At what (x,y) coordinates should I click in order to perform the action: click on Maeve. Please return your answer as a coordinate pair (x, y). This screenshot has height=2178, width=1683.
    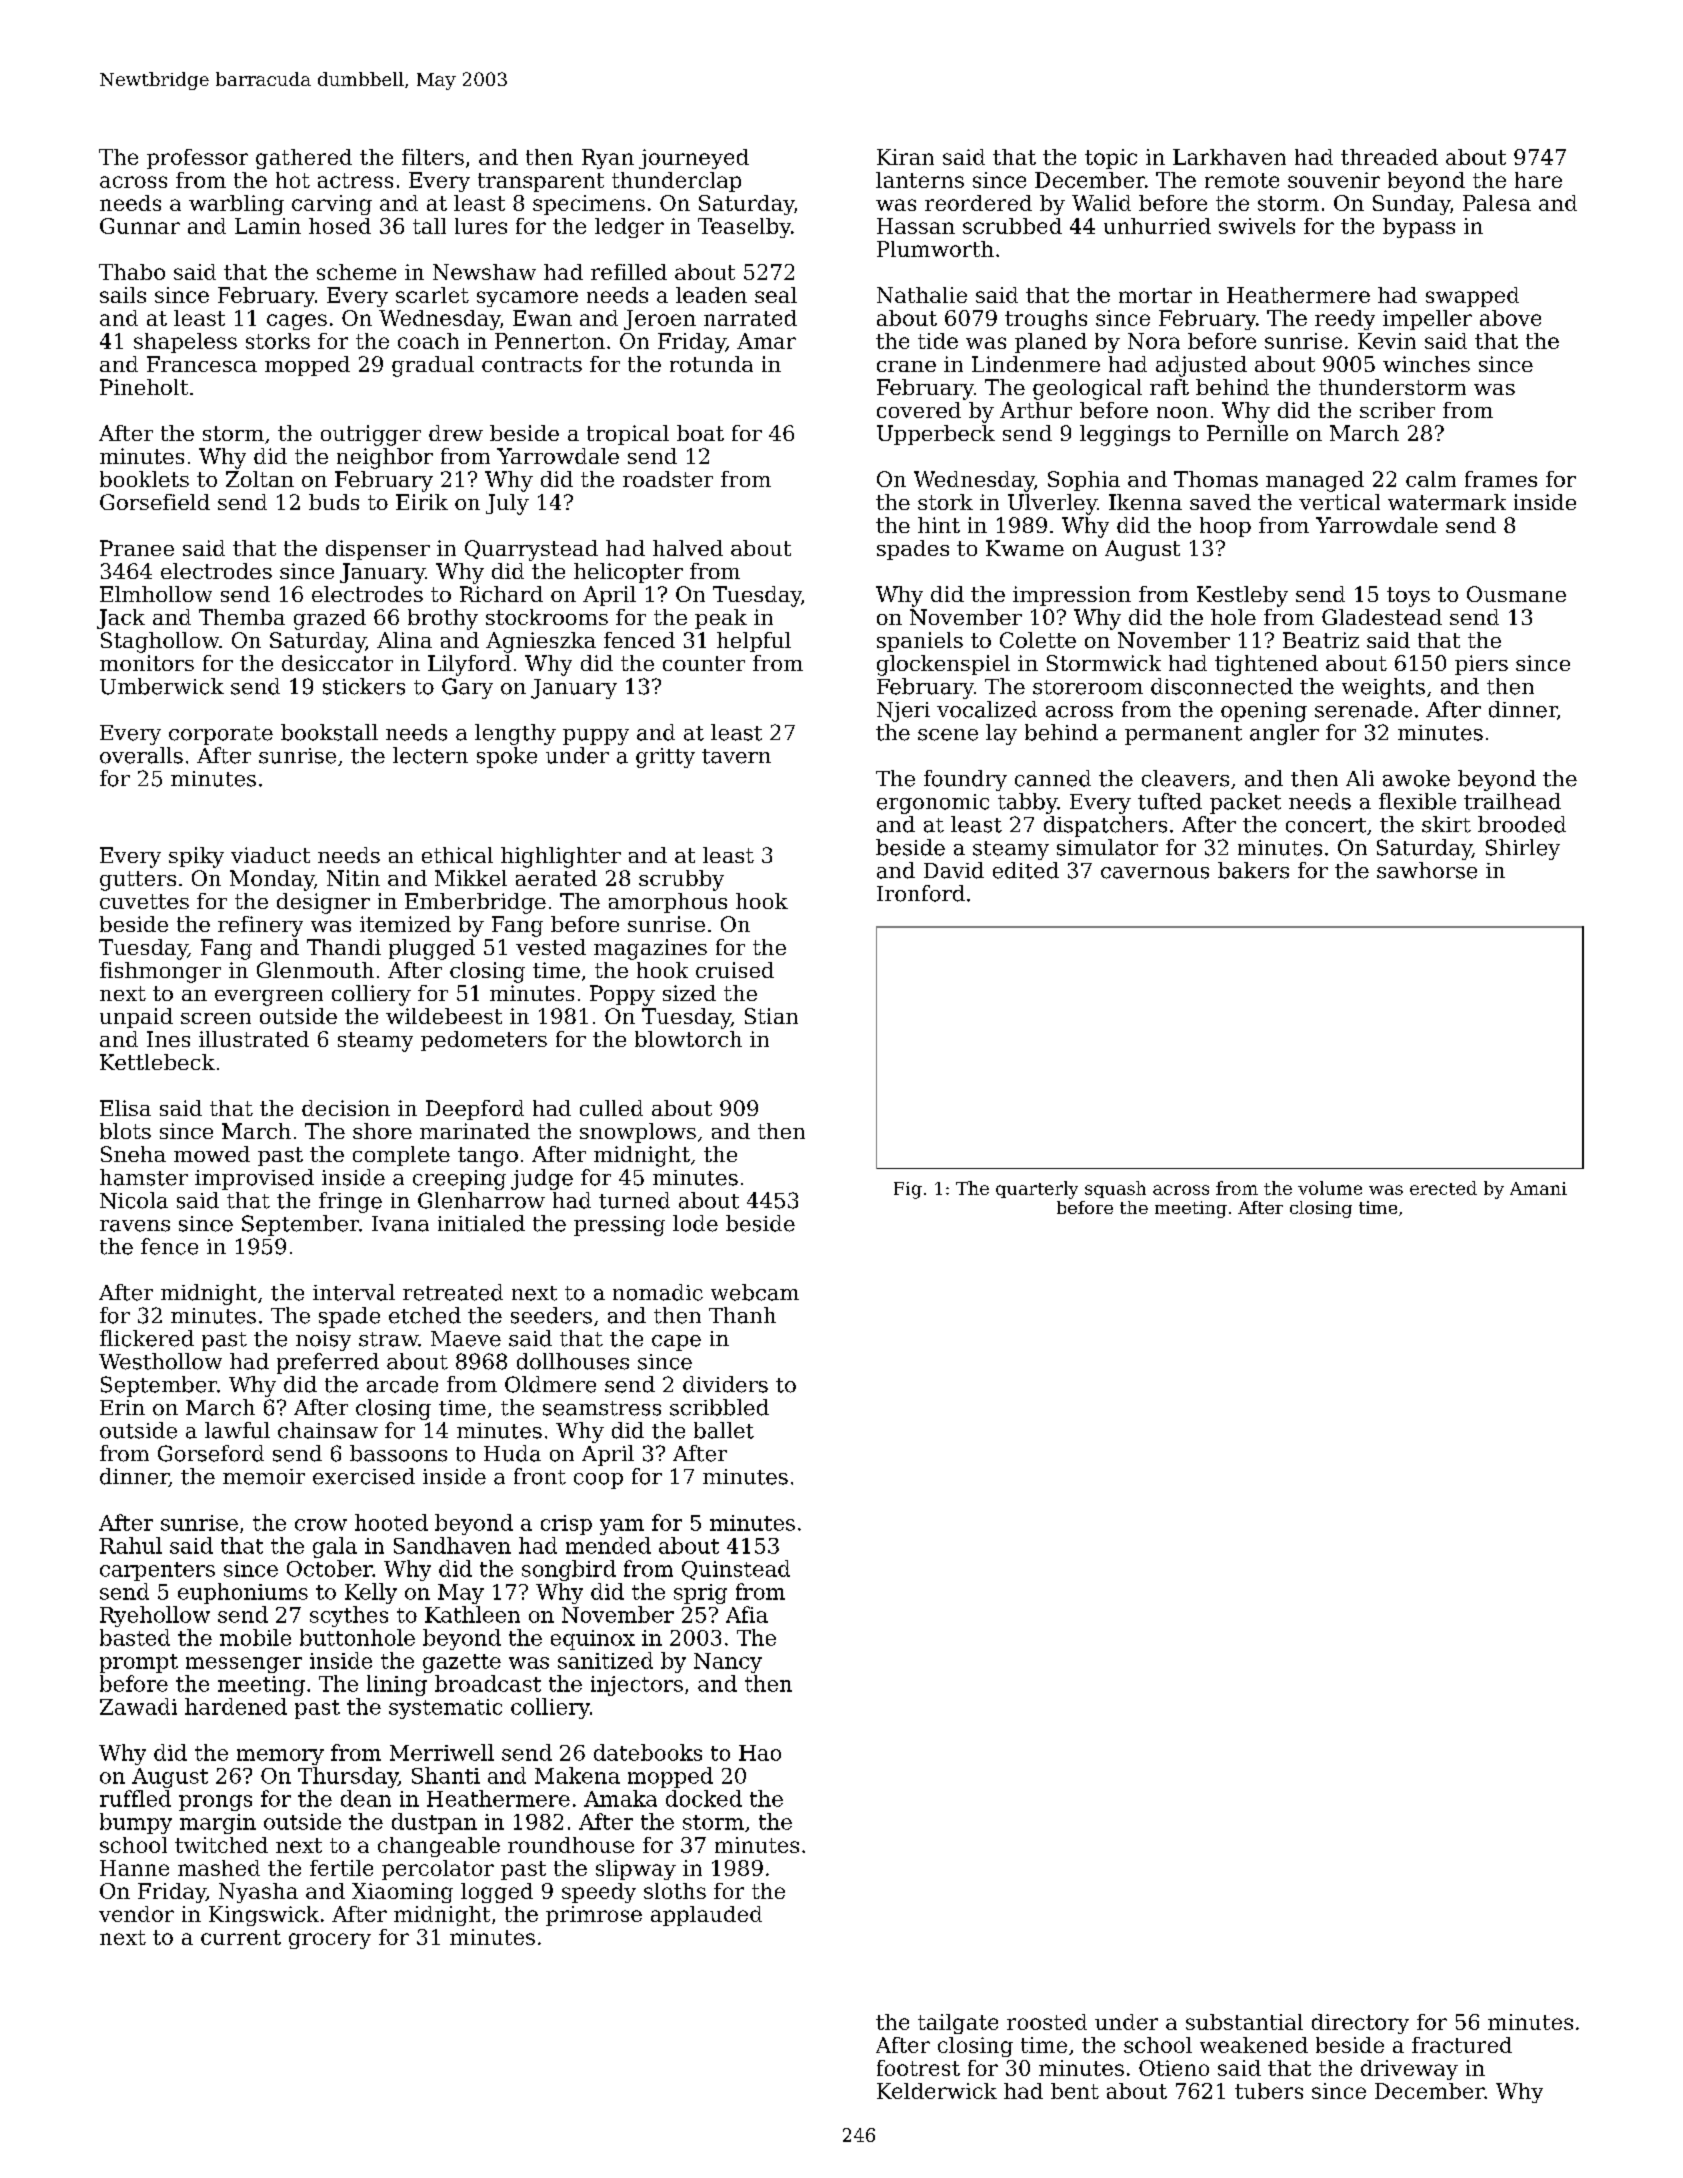
    Looking at the image, I should click on (466, 1339).
